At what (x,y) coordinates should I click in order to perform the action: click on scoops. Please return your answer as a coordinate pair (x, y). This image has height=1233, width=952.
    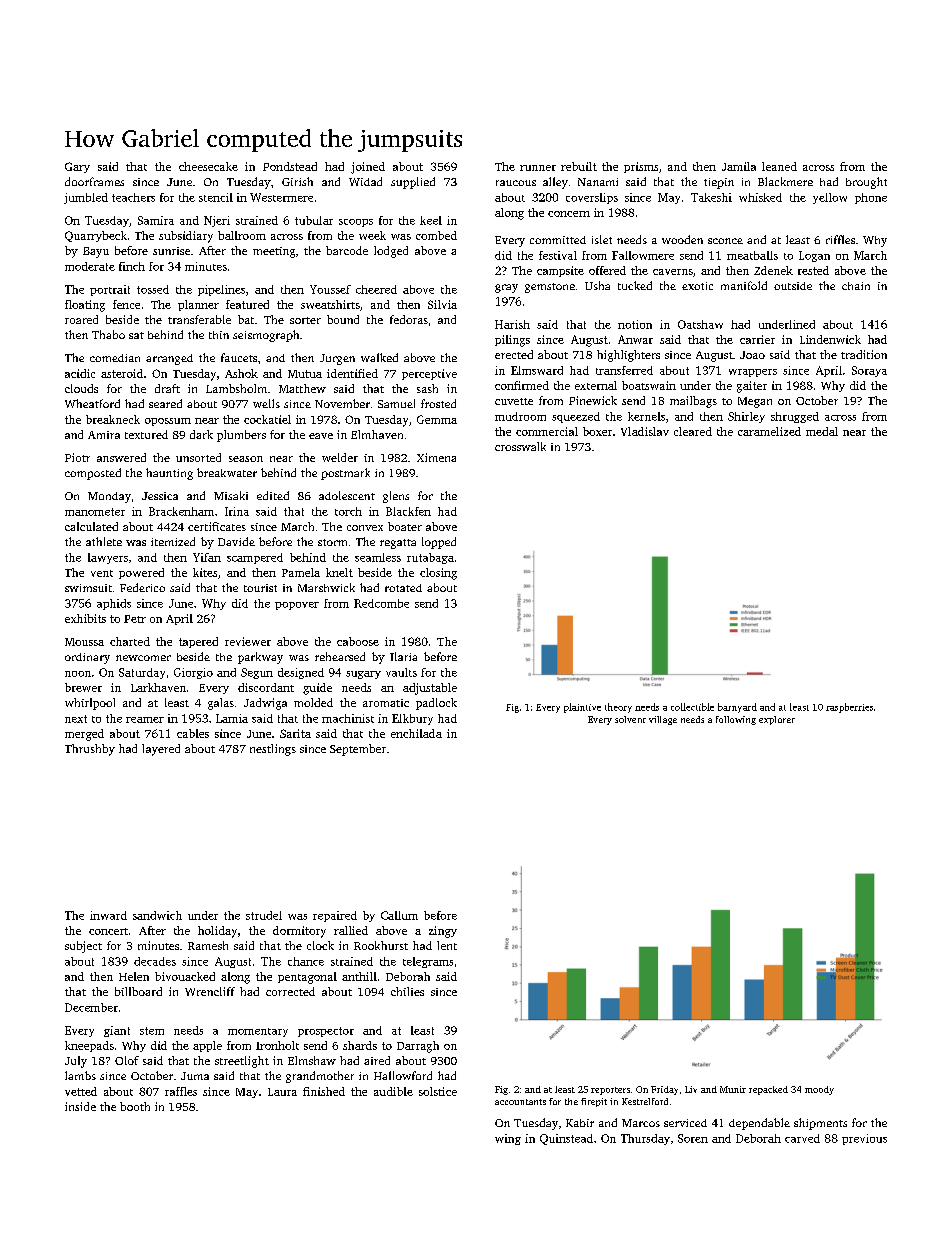
    Looking at the image, I should click on (356, 223).
